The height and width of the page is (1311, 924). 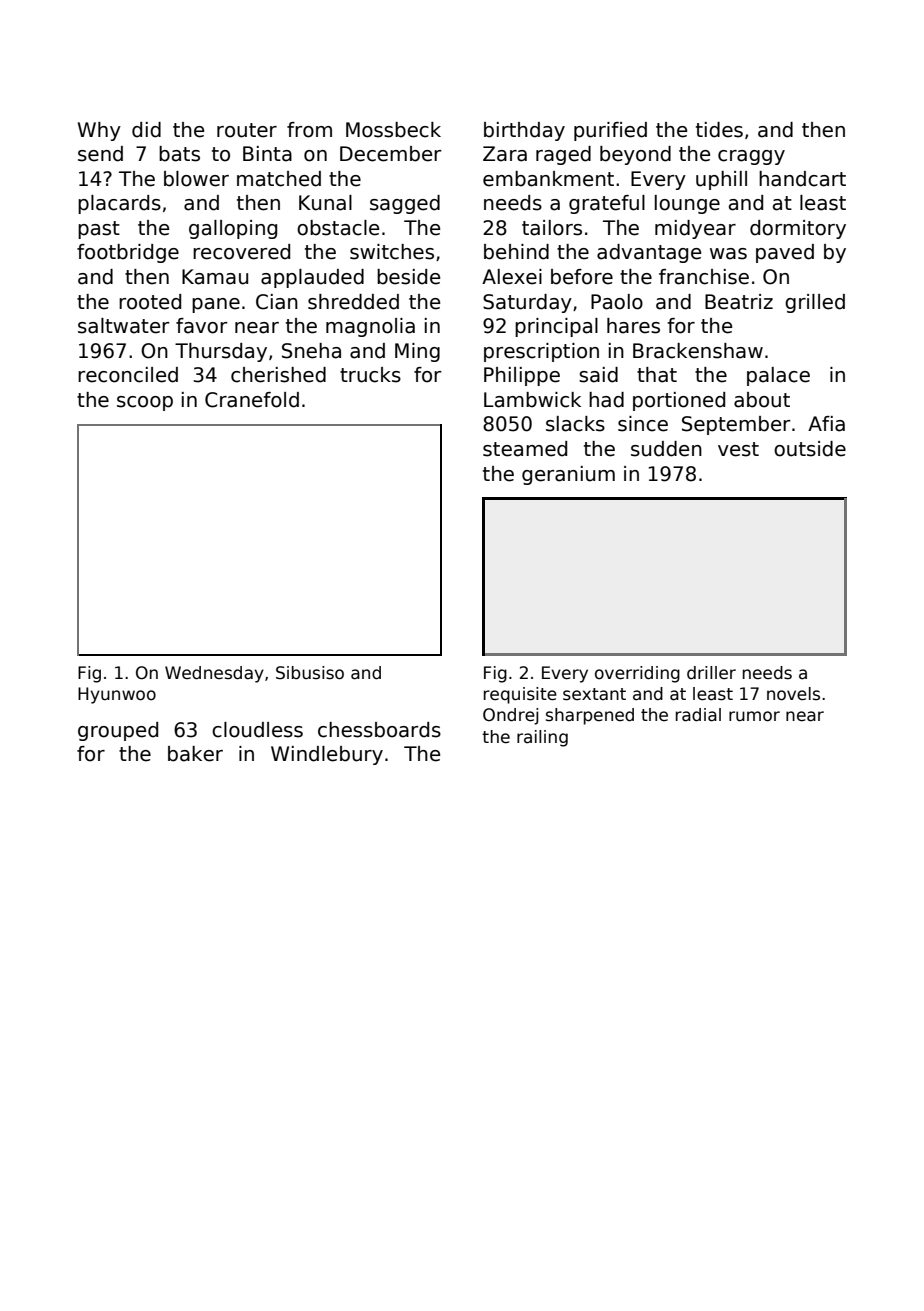 I want to click on scoop, so click(x=145, y=403).
